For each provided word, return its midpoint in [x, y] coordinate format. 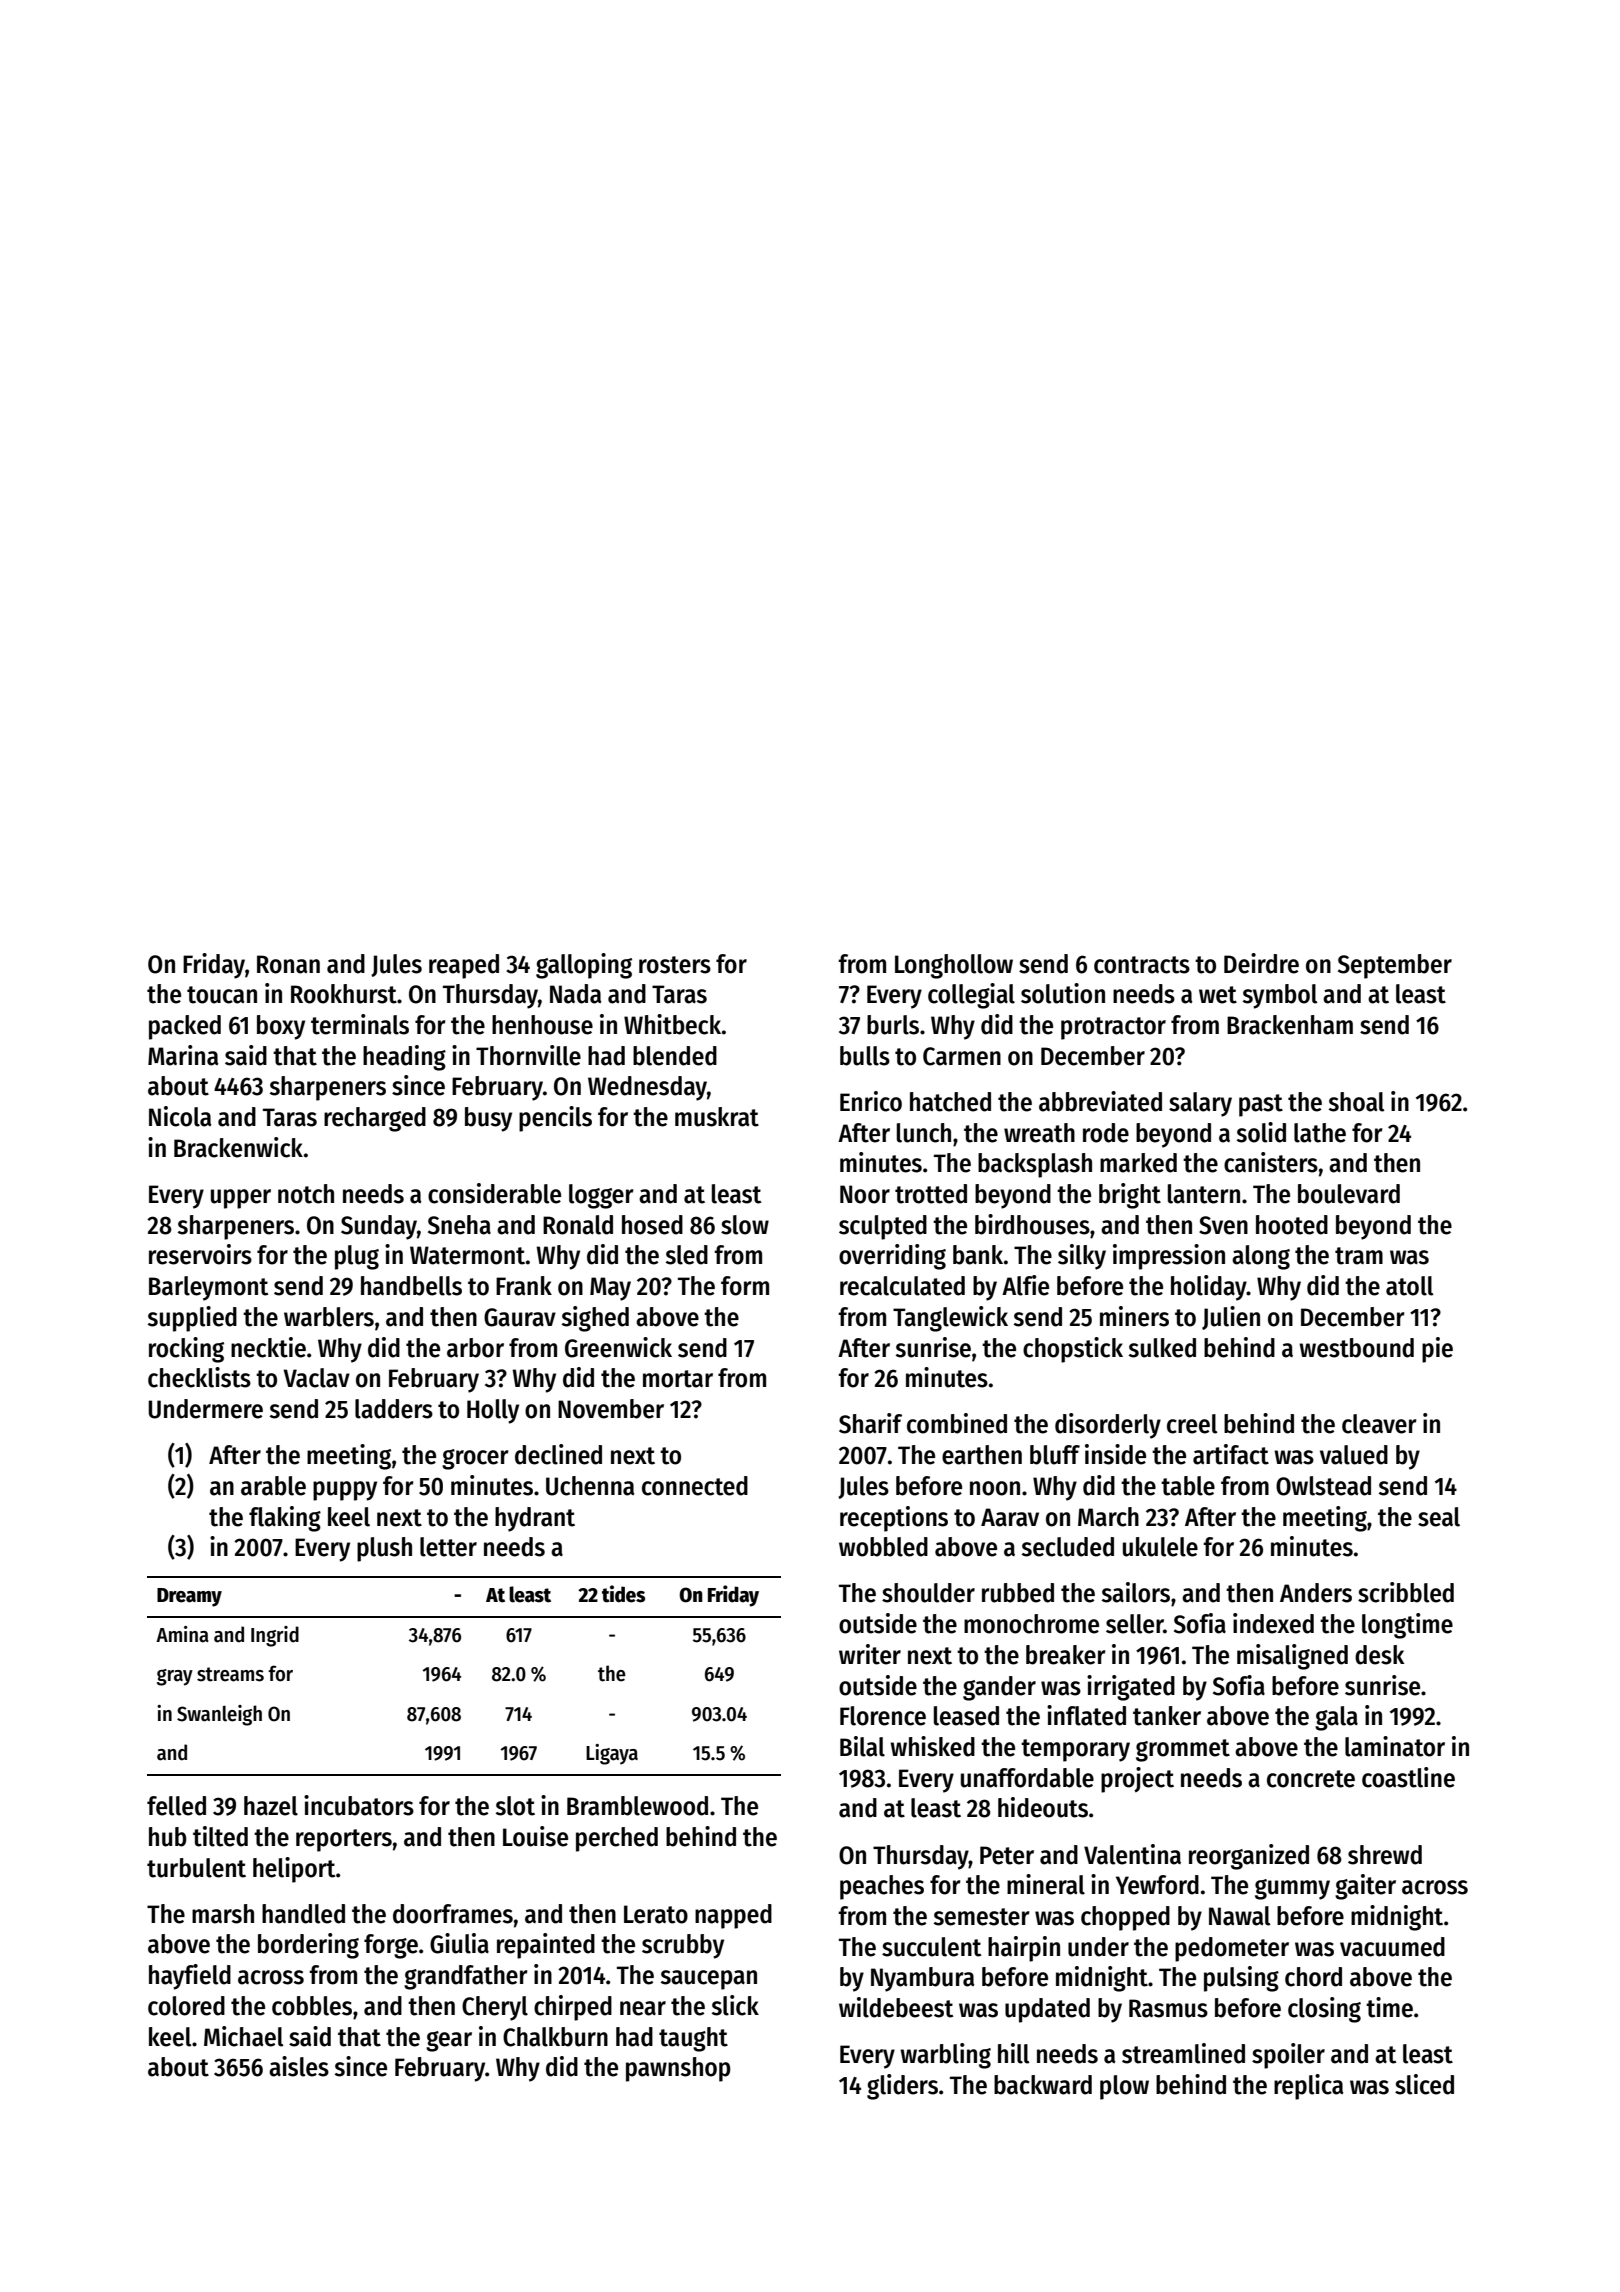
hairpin [1024, 1949]
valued [1354, 1455]
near [643, 2008]
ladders [394, 1409]
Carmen [962, 1056]
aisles [299, 2066]
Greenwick [618, 1347]
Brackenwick [238, 1147]
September [1395, 966]
